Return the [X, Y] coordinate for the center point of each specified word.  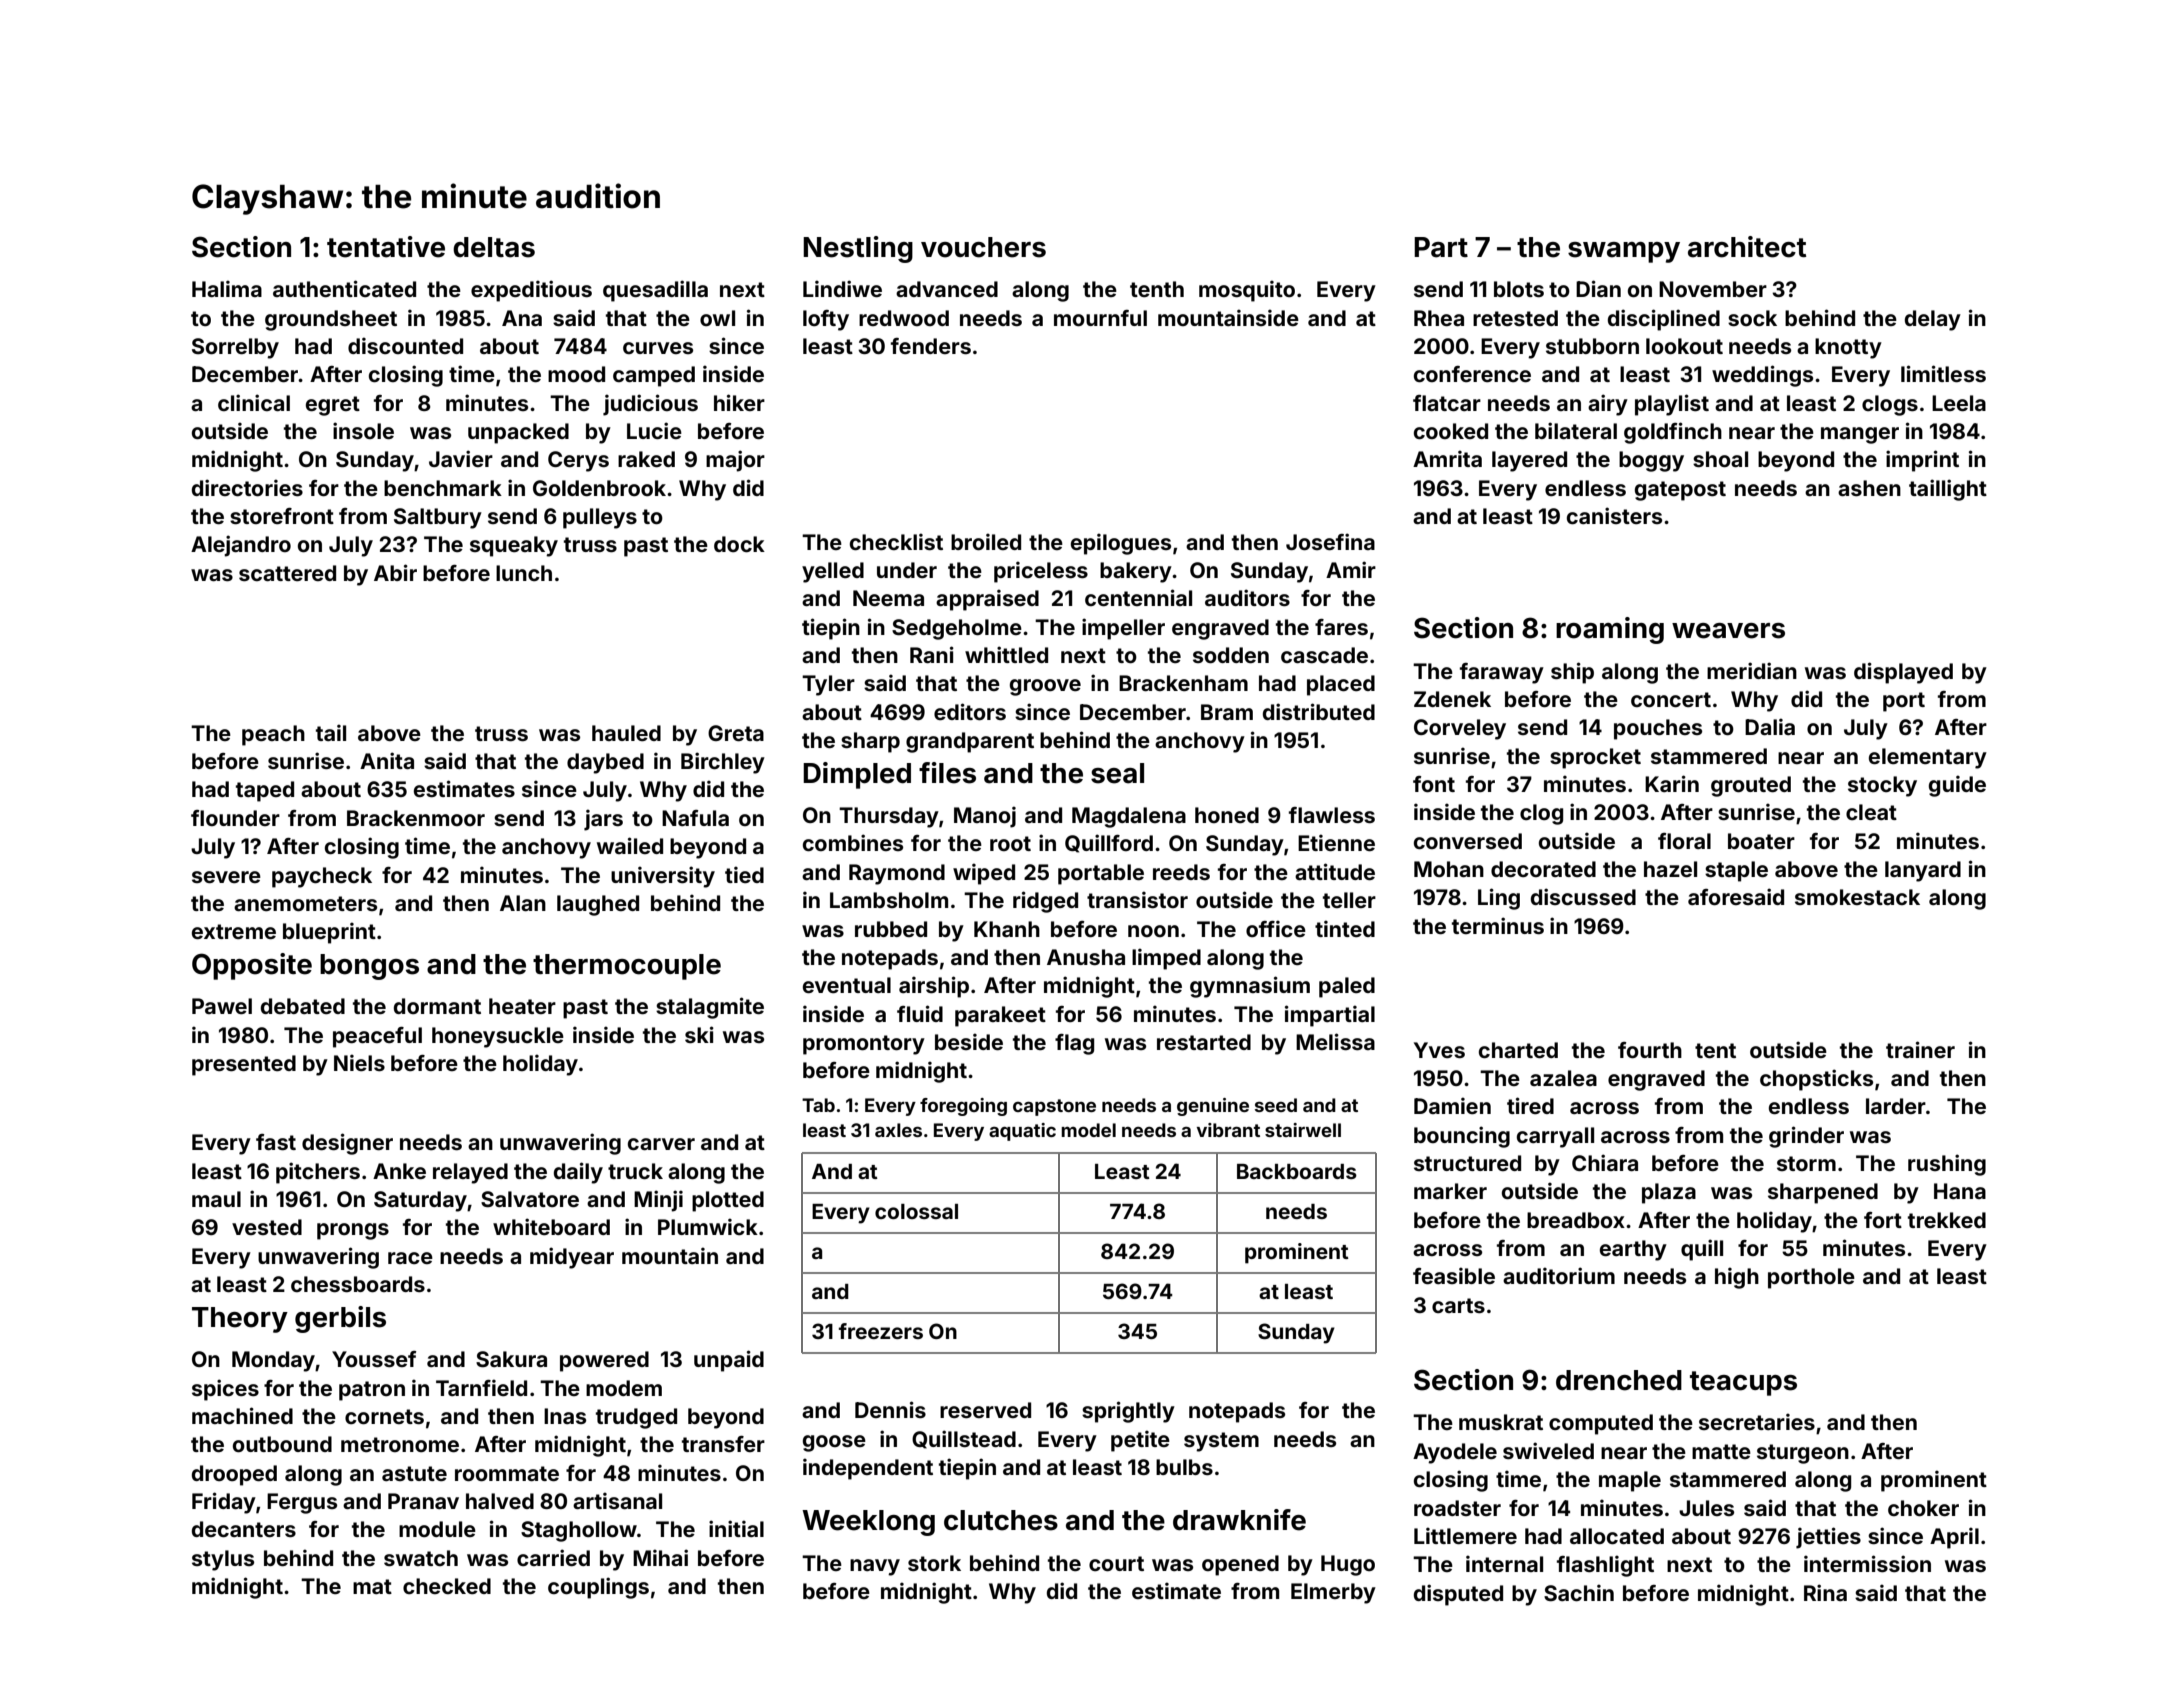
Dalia [1770, 726]
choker [1923, 1508]
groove [1045, 687]
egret [333, 406]
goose [834, 1443]
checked [447, 1586]
